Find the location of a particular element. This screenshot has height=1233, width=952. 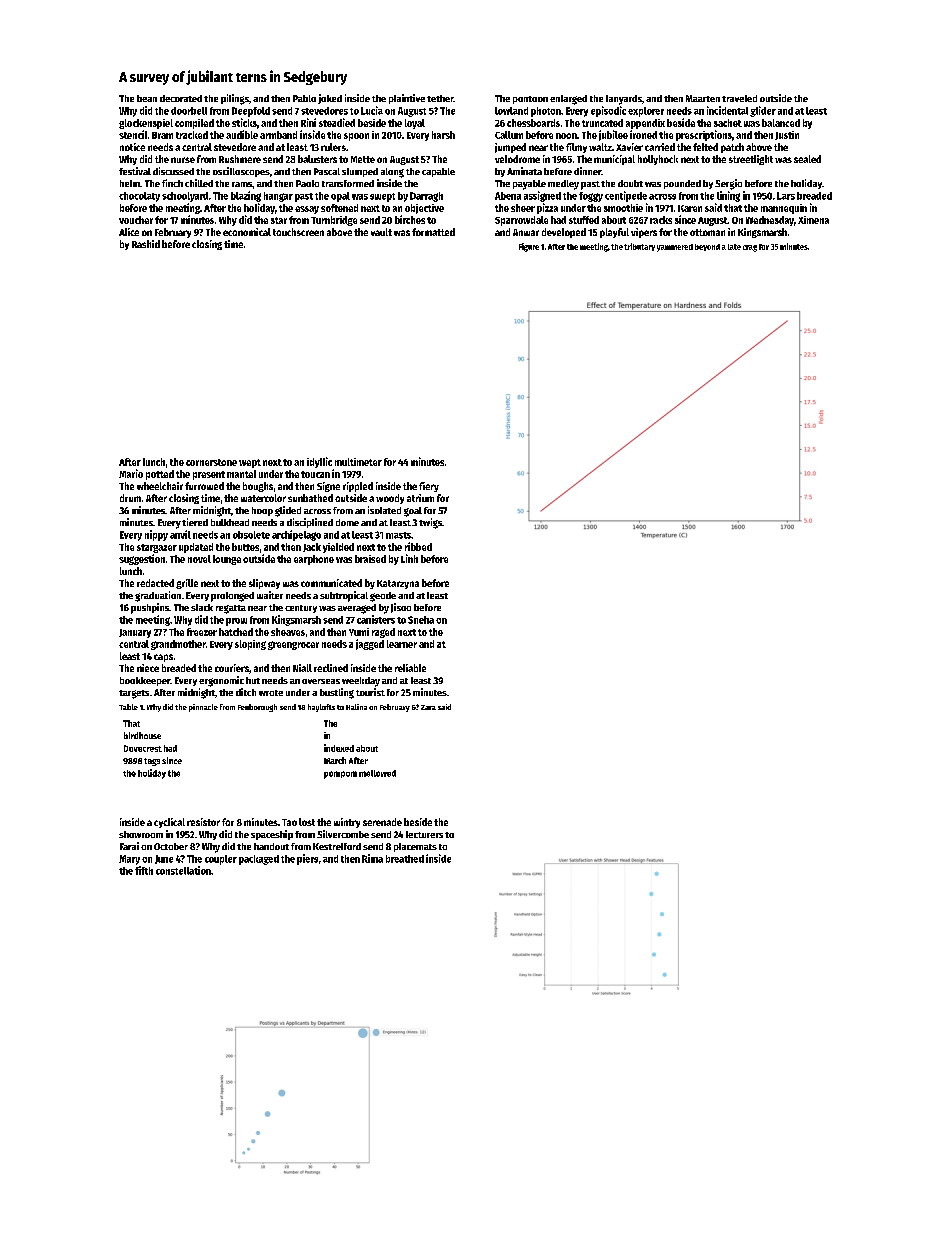

twigs is located at coordinates (430, 523).
